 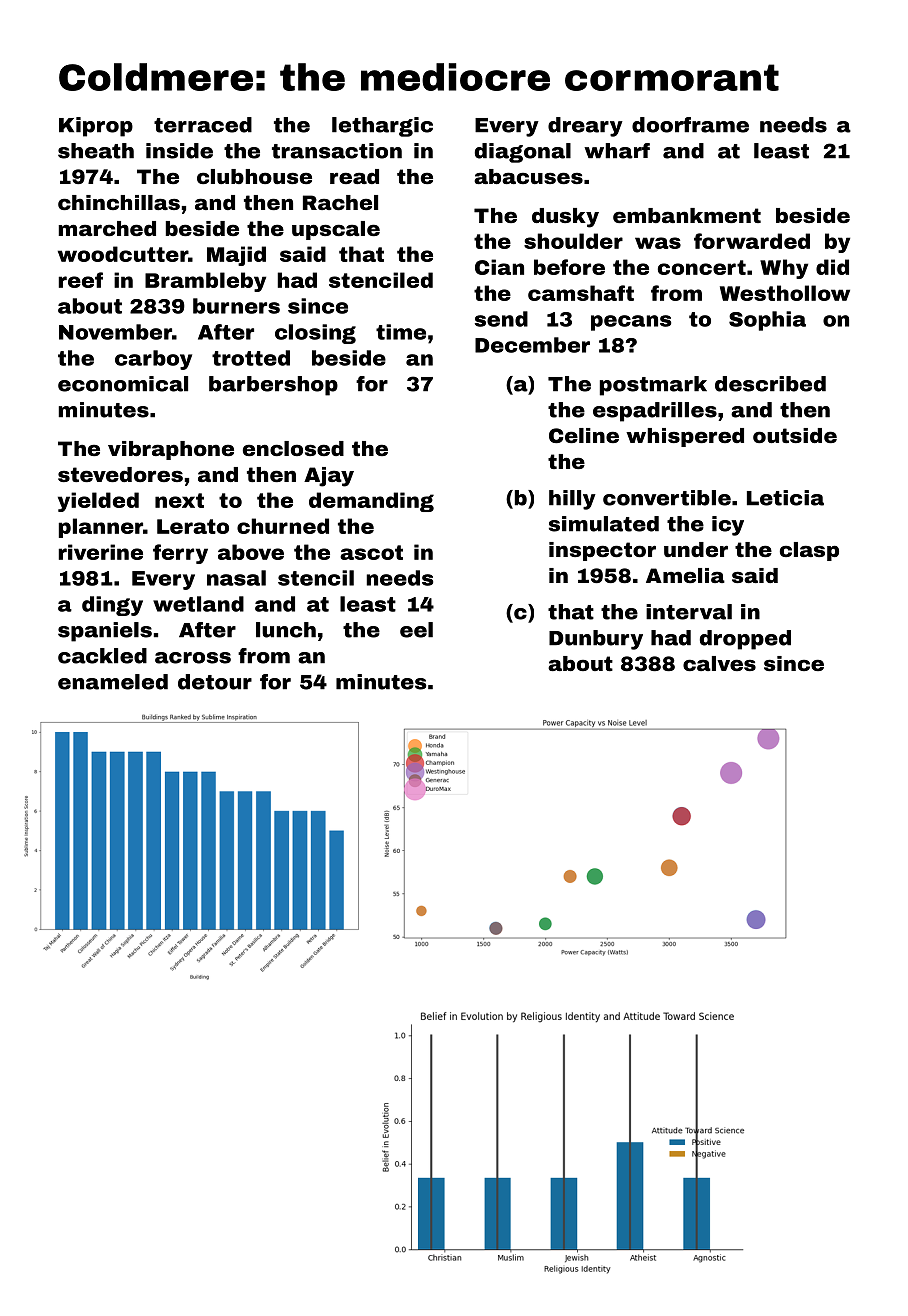 I want to click on Majid, so click(x=236, y=256).
